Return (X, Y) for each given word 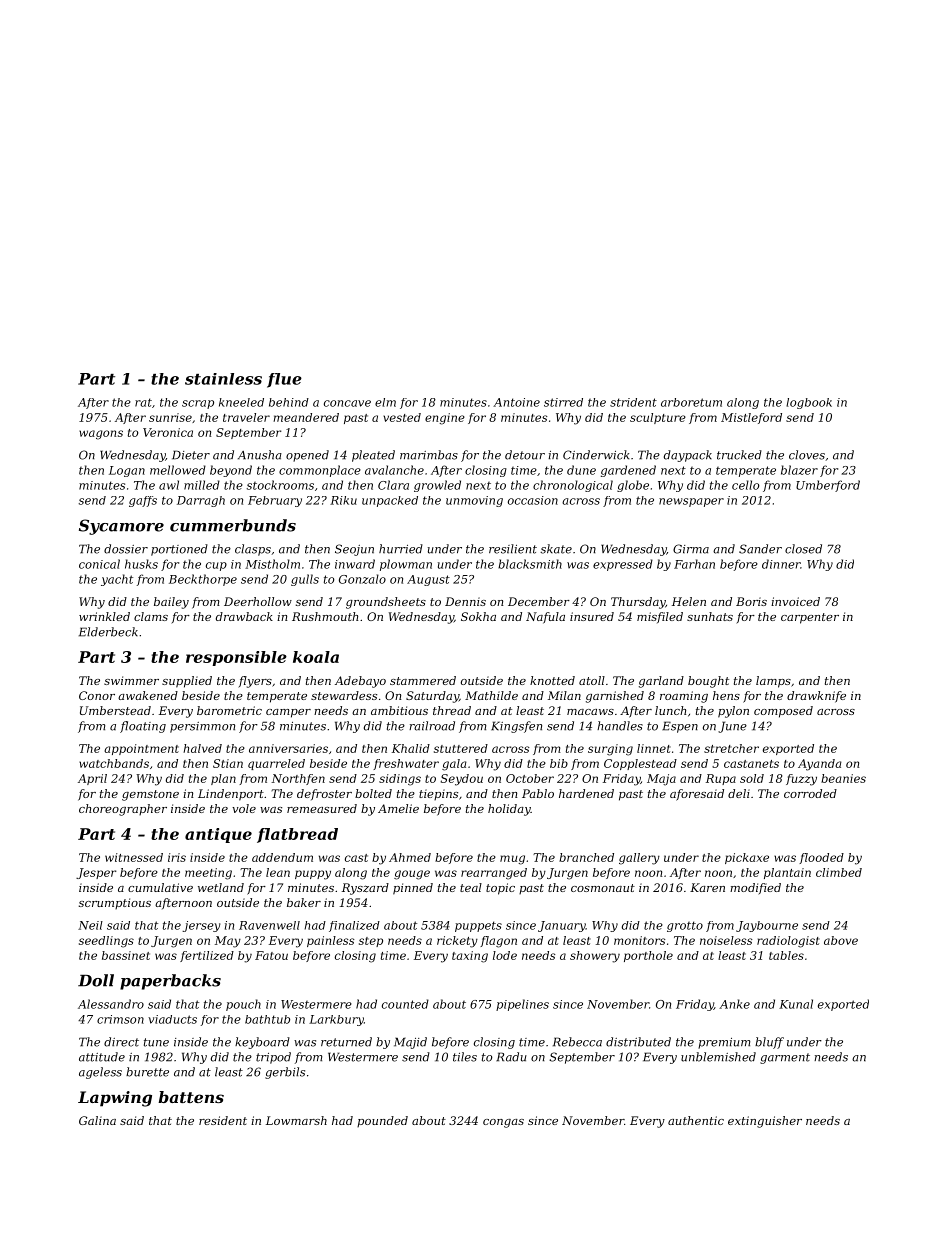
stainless (223, 379)
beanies (843, 778)
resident (223, 1120)
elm (385, 402)
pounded (382, 1121)
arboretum (691, 402)
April (92, 779)
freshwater (406, 764)
